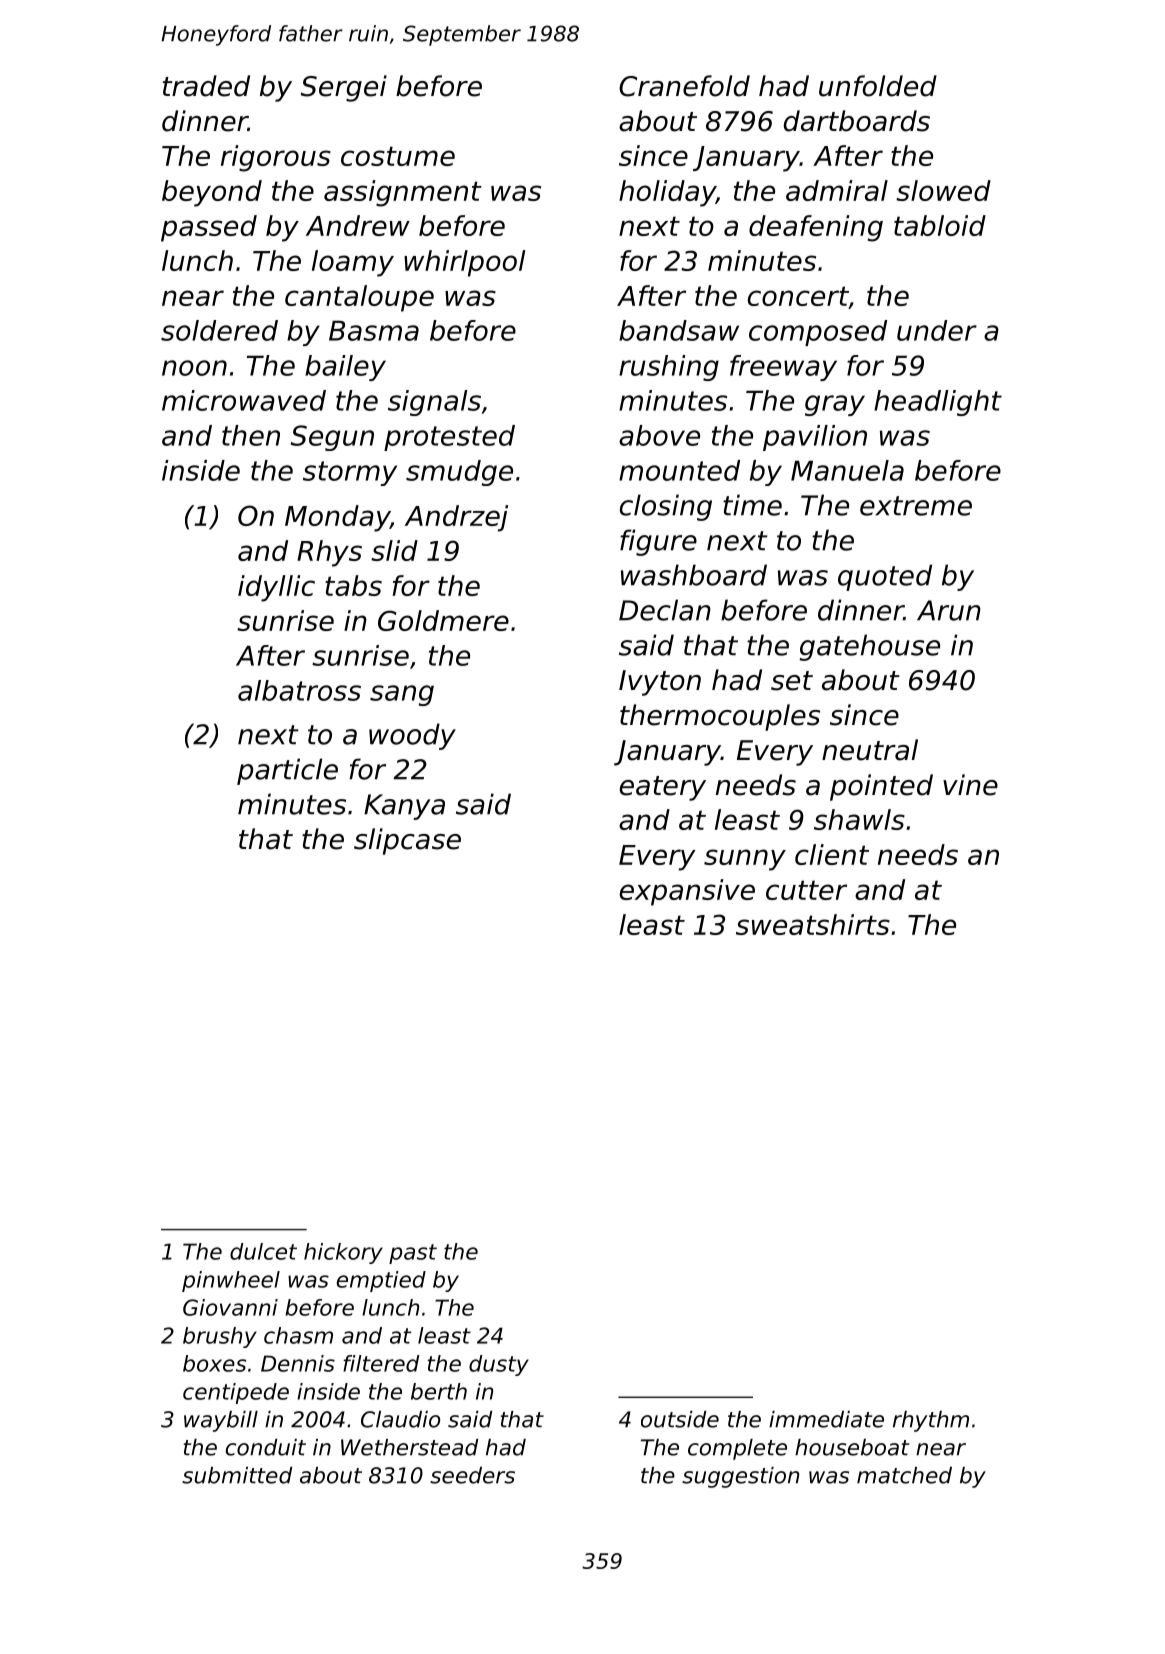 The width and height of the document is (1165, 1654). Describe the element at coordinates (680, 1419) in the document. I see `outside` at that location.
